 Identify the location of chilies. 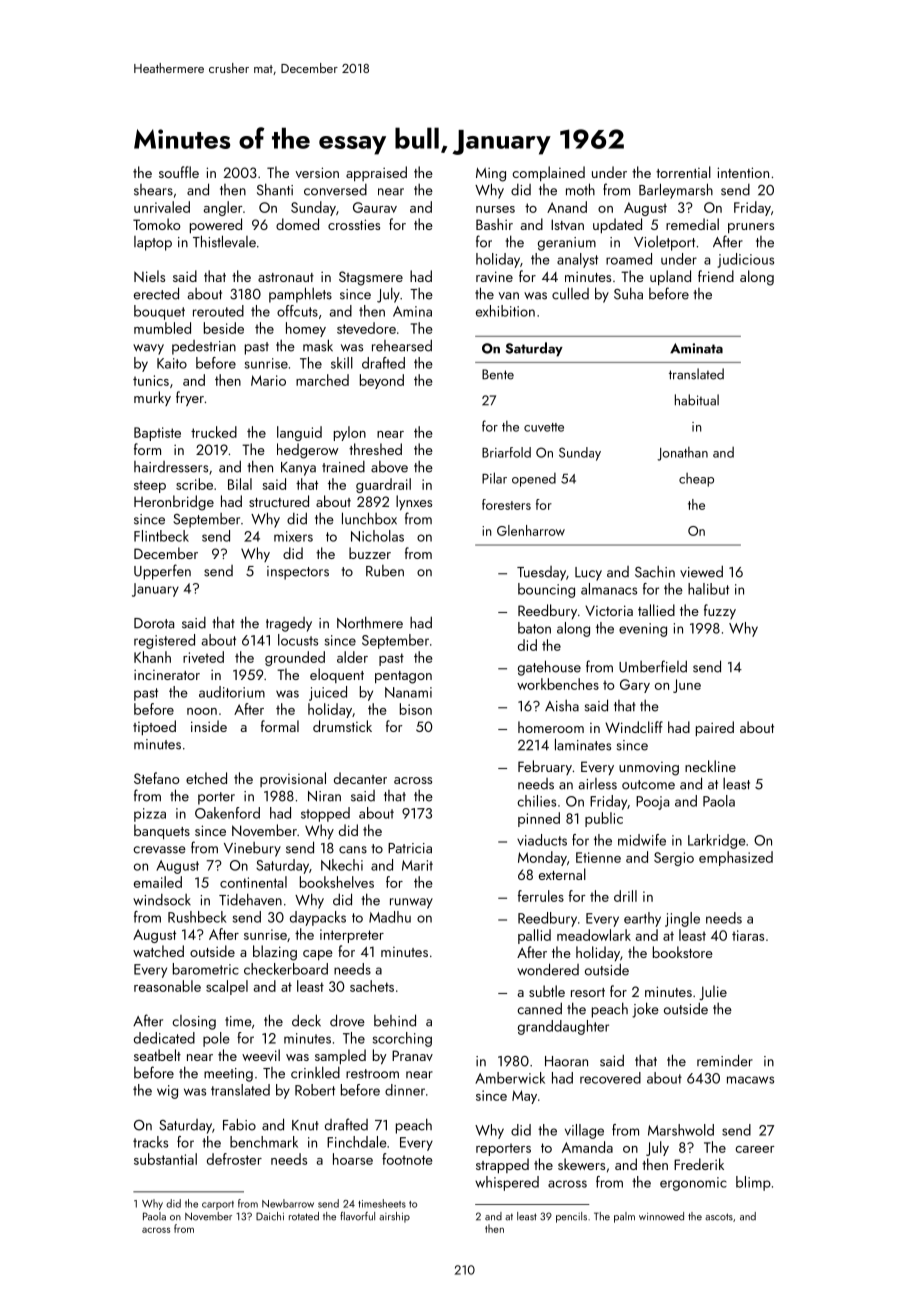
(536, 801).
